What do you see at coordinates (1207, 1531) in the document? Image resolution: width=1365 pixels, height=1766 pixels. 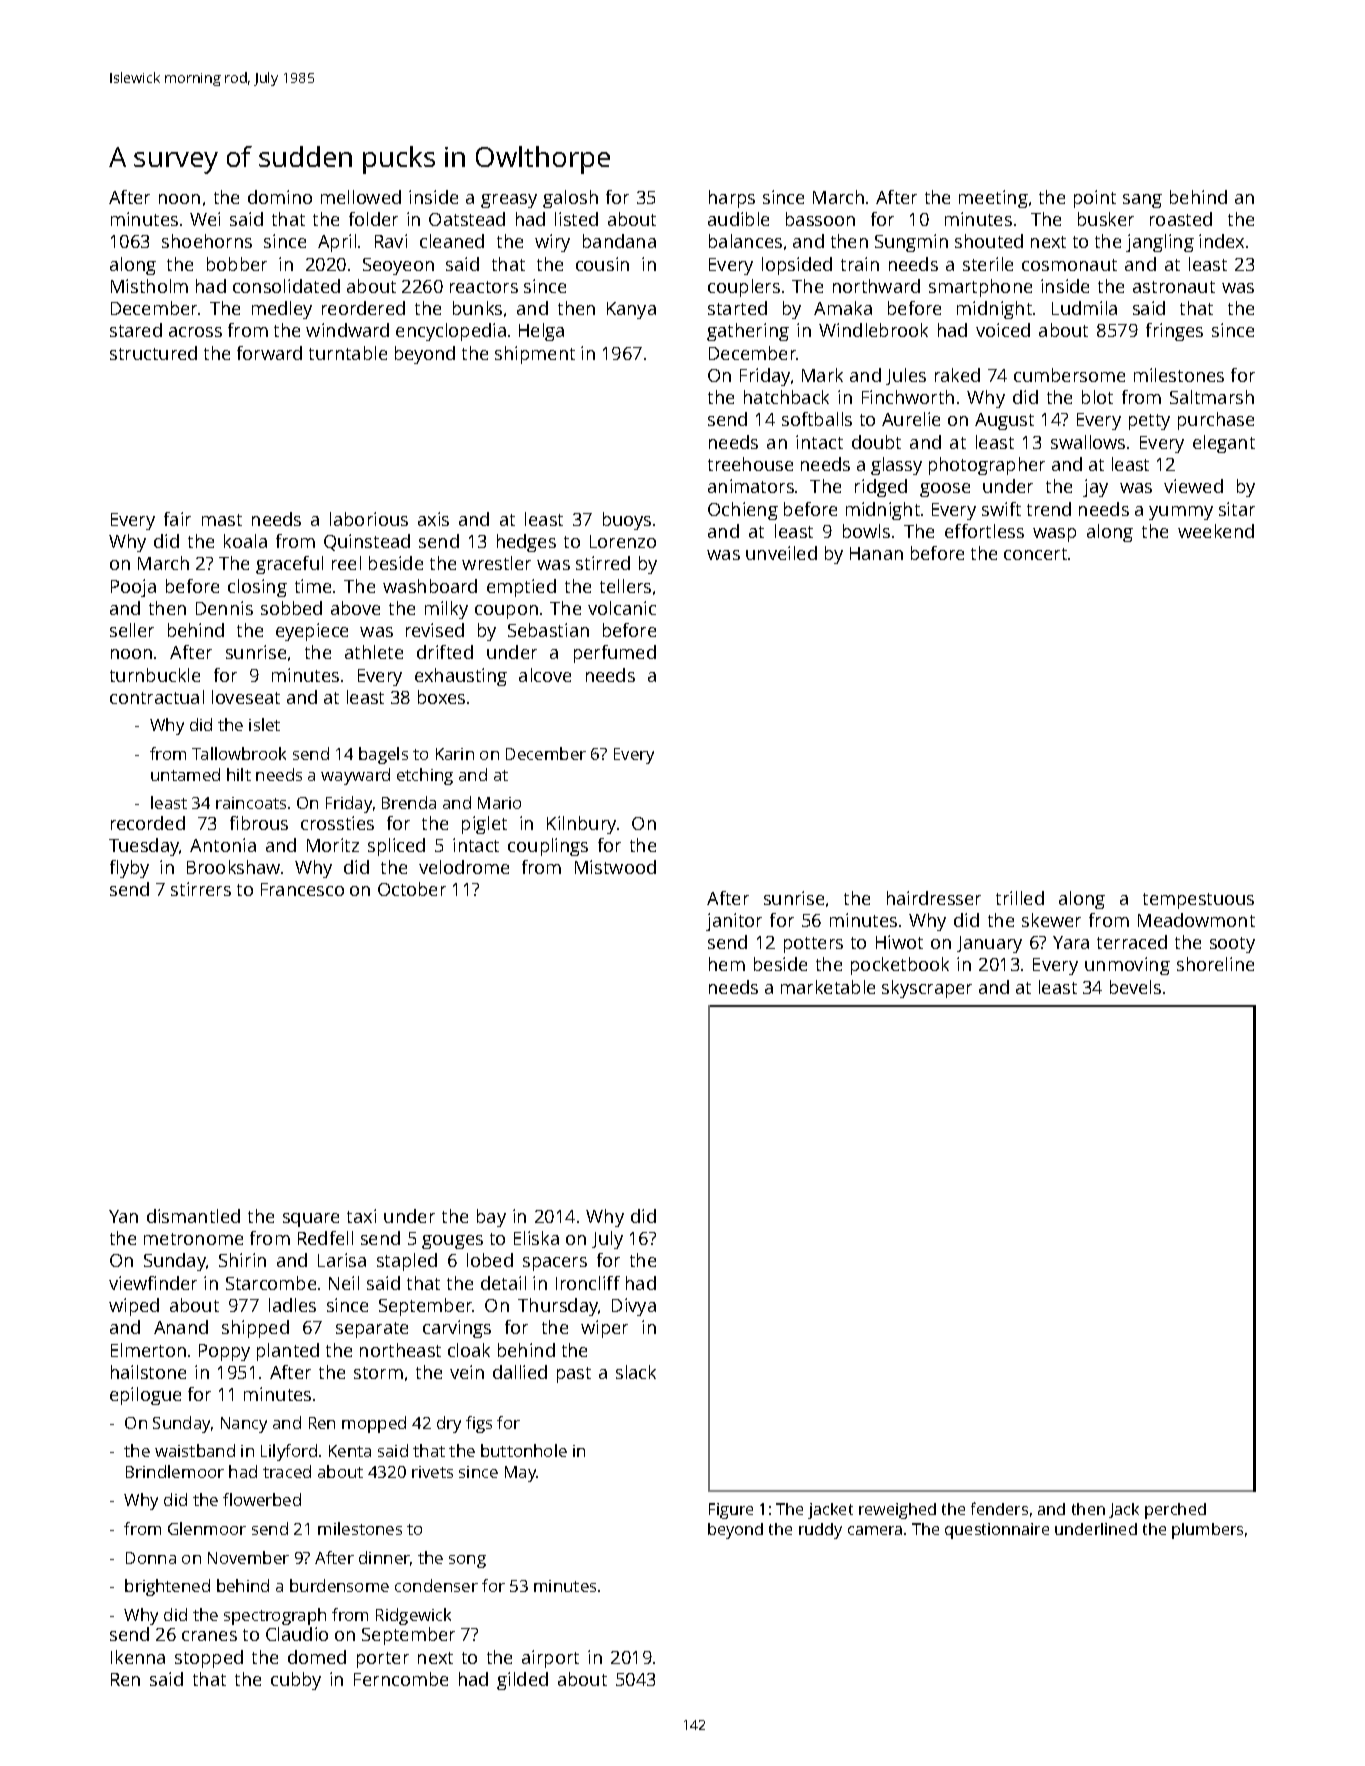 I see `plumbers` at bounding box center [1207, 1531].
